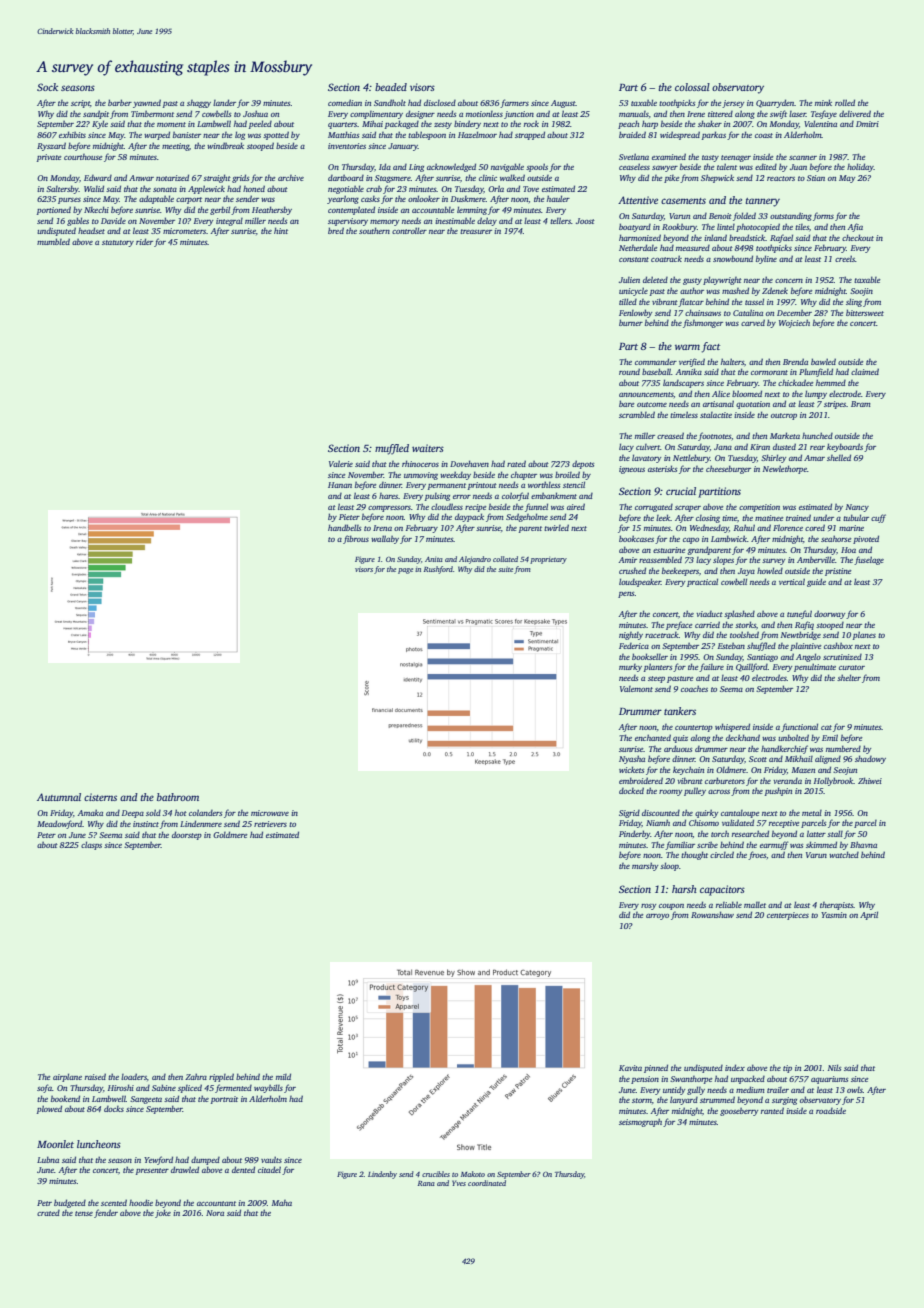 The width and height of the image is (924, 1308). What do you see at coordinates (391, 87) in the image?
I see `beaded` at bounding box center [391, 87].
